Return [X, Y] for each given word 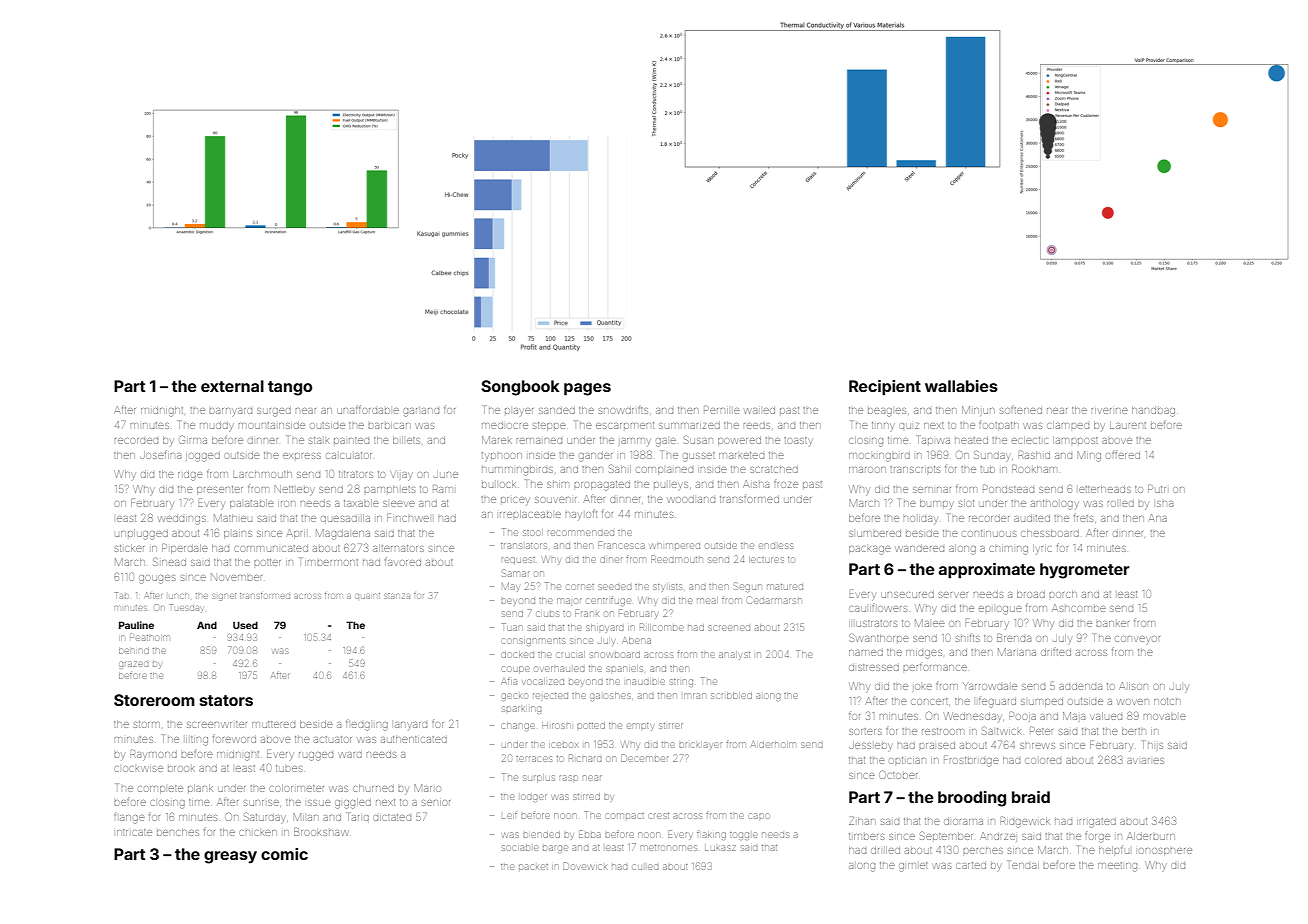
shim [558, 485]
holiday [921, 520]
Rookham [1034, 469]
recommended [580, 533]
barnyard [230, 412]
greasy [230, 857]
